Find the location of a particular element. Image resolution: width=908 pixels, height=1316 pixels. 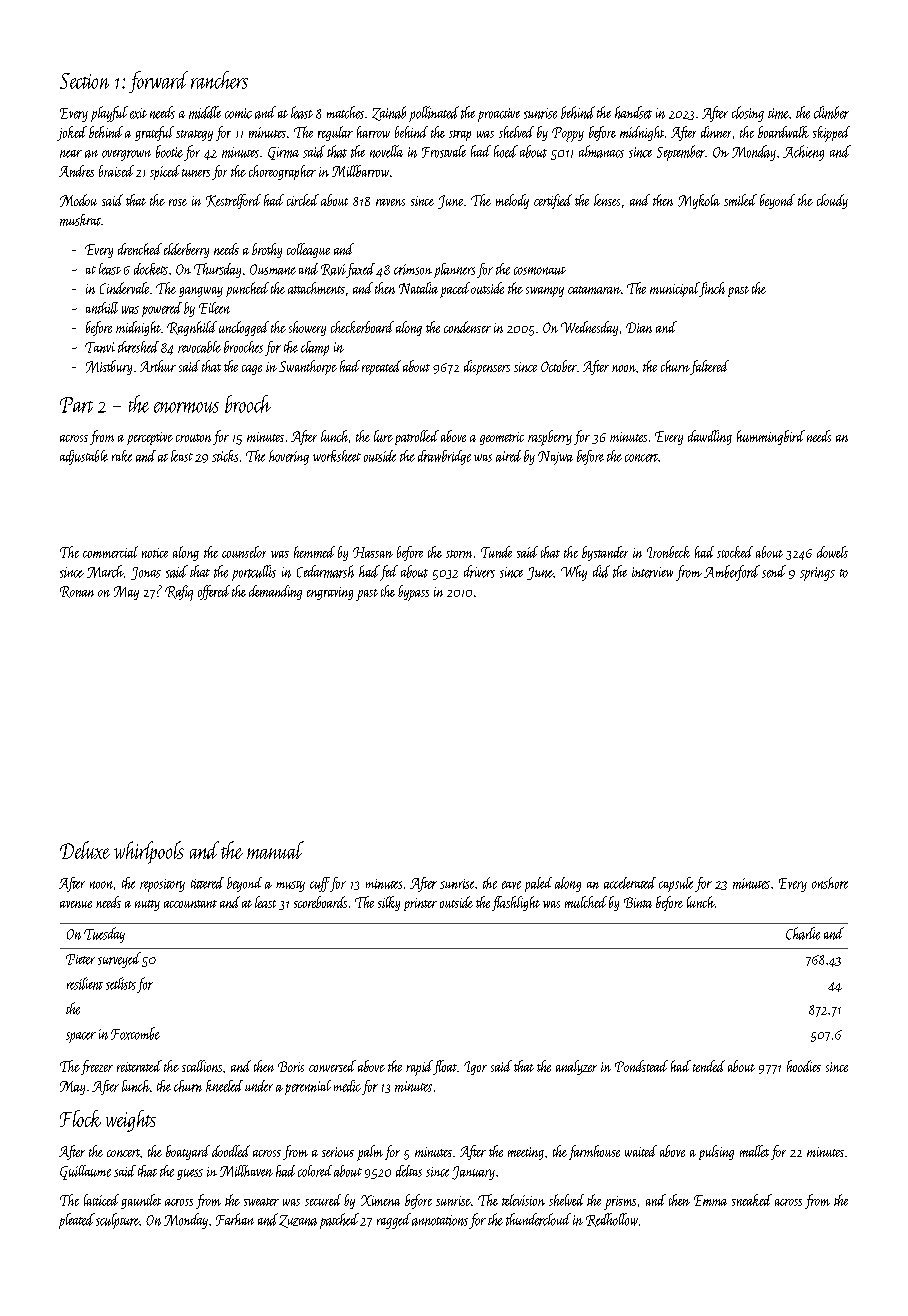

ranchers is located at coordinates (219, 80).
